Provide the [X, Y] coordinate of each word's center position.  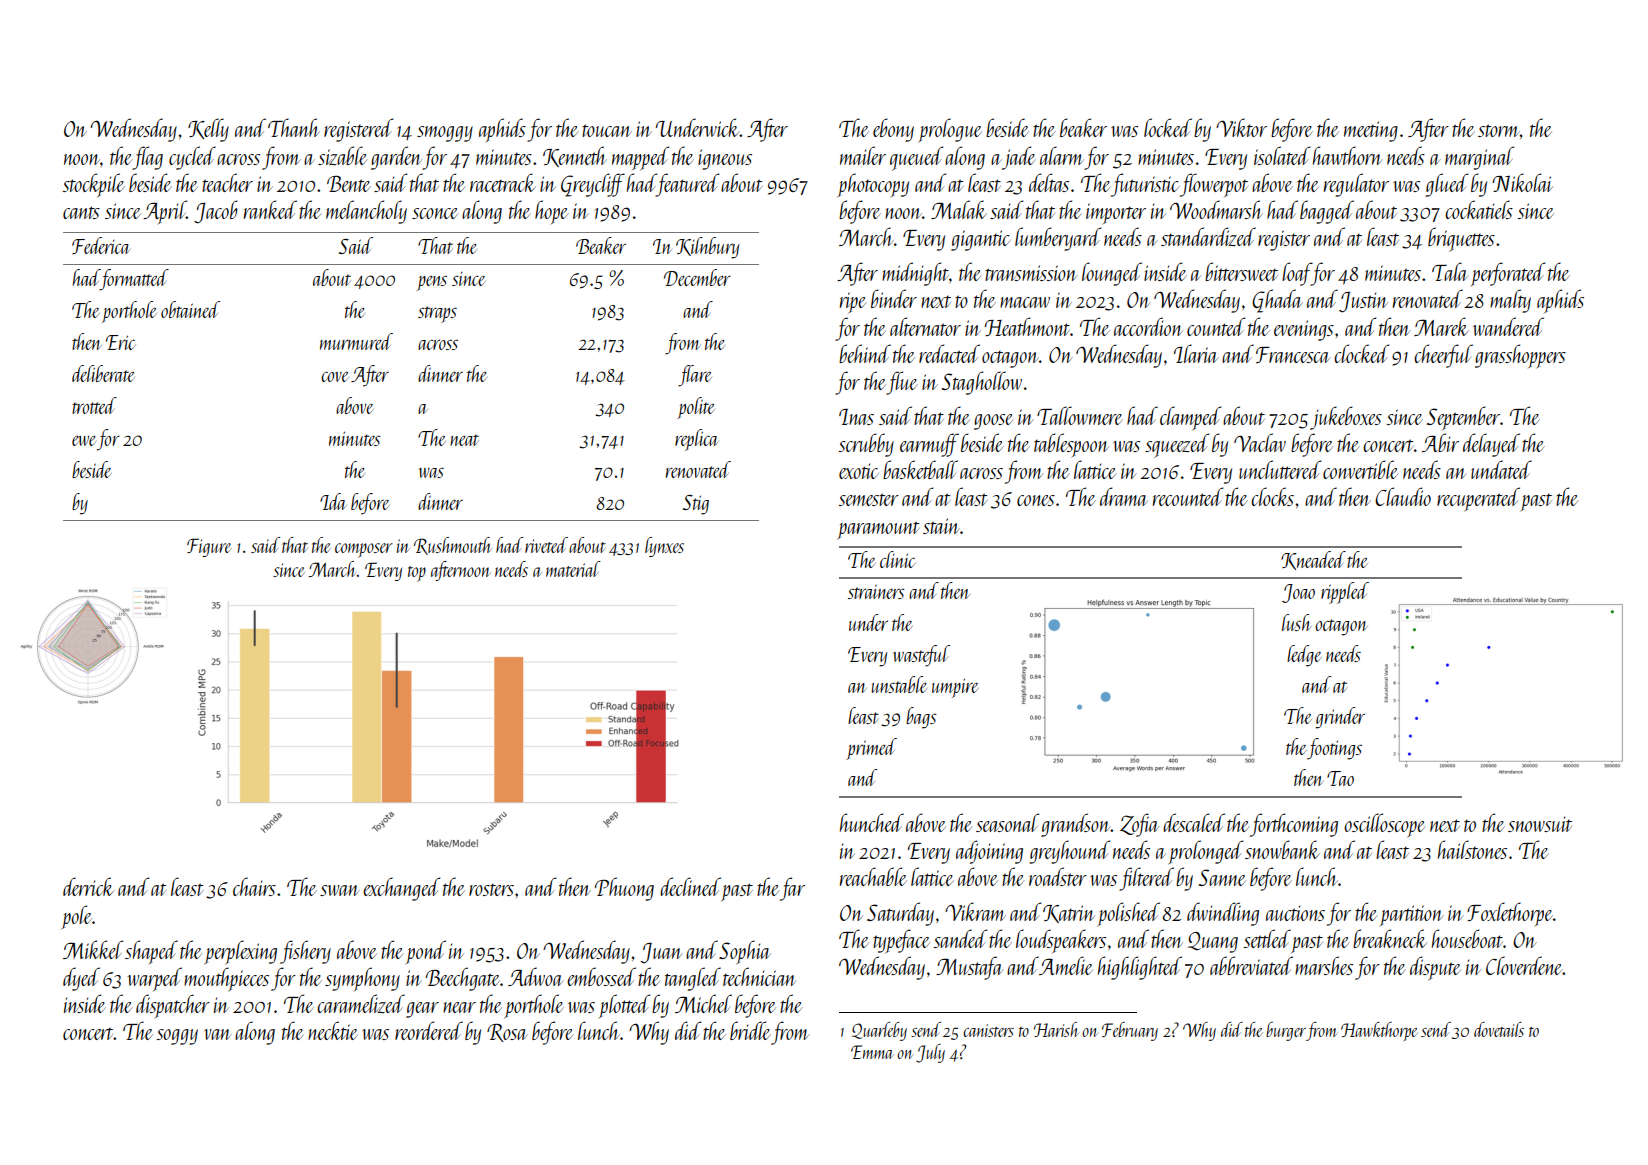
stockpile [94, 185]
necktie [333, 1030]
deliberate [103, 373]
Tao [1340, 778]
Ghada [1277, 301]
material [573, 569]
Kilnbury [708, 248]
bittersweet [1241, 271]
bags [921, 718]
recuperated [1478, 499]
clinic [897, 559]
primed [871, 749]
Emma [872, 1052]
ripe [853, 302]
